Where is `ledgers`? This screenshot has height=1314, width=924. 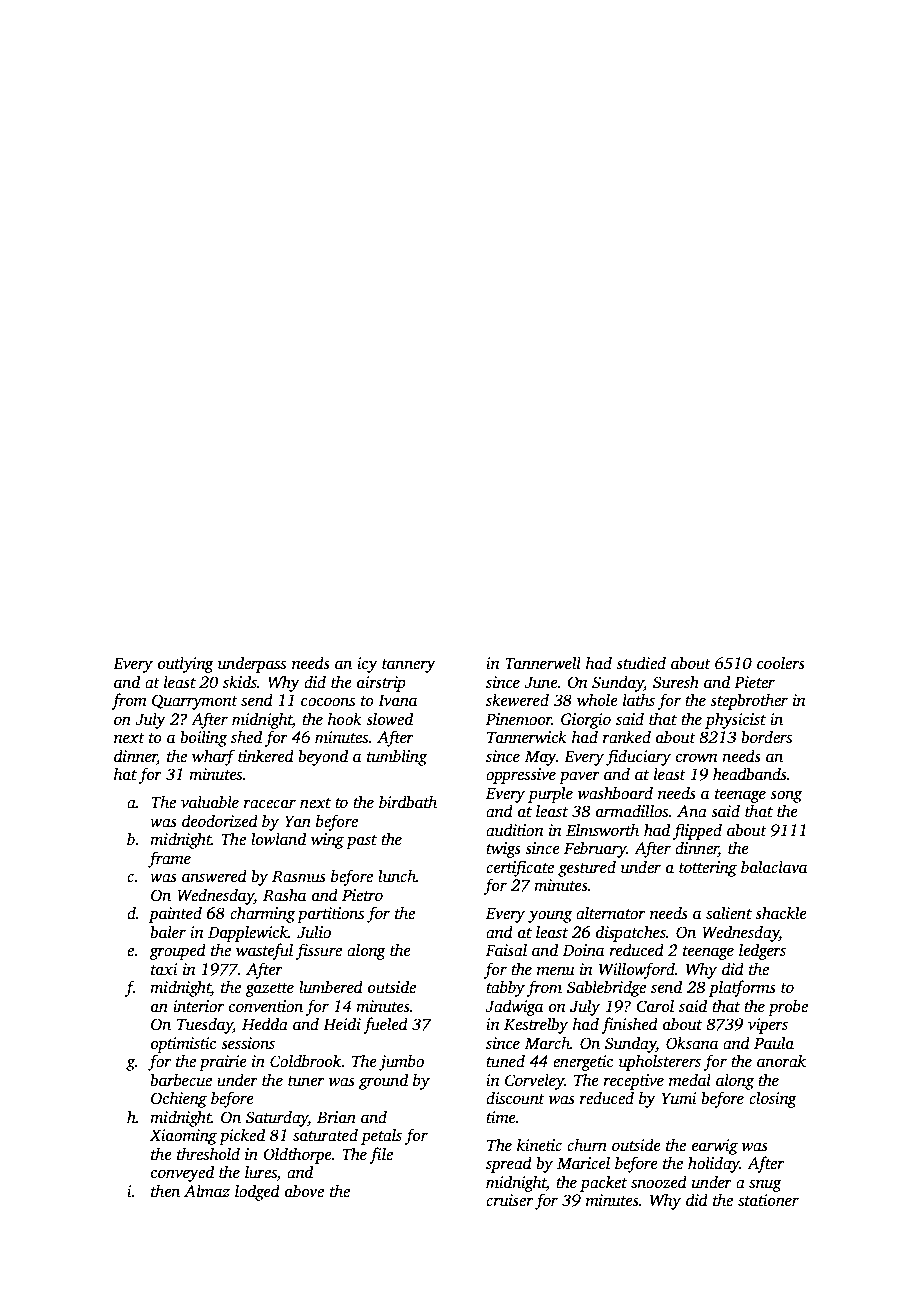 ledgers is located at coordinates (762, 951).
